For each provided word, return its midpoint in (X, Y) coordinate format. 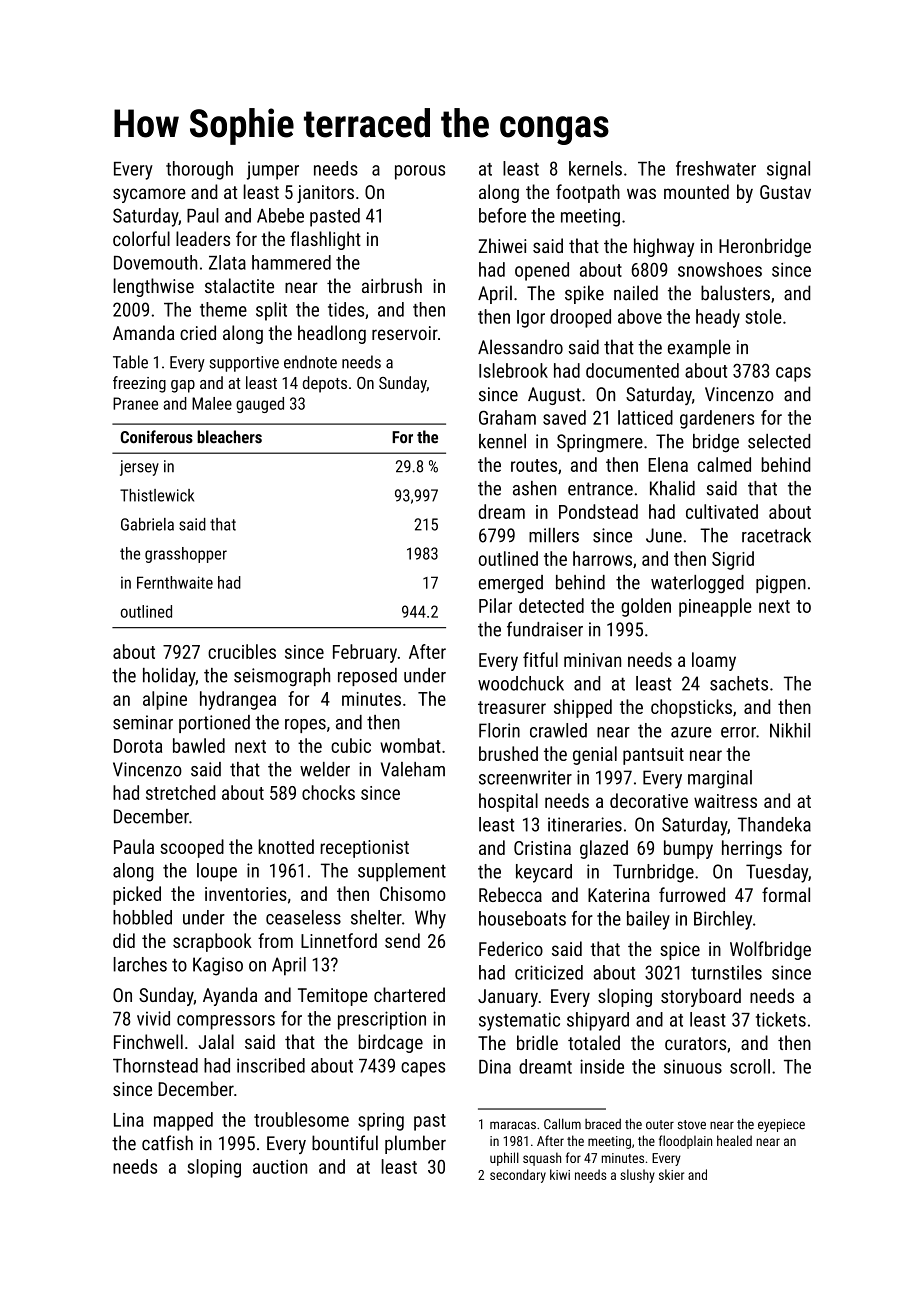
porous (420, 172)
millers (554, 535)
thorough (199, 170)
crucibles (242, 651)
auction (280, 1167)
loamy (714, 661)
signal (788, 170)
